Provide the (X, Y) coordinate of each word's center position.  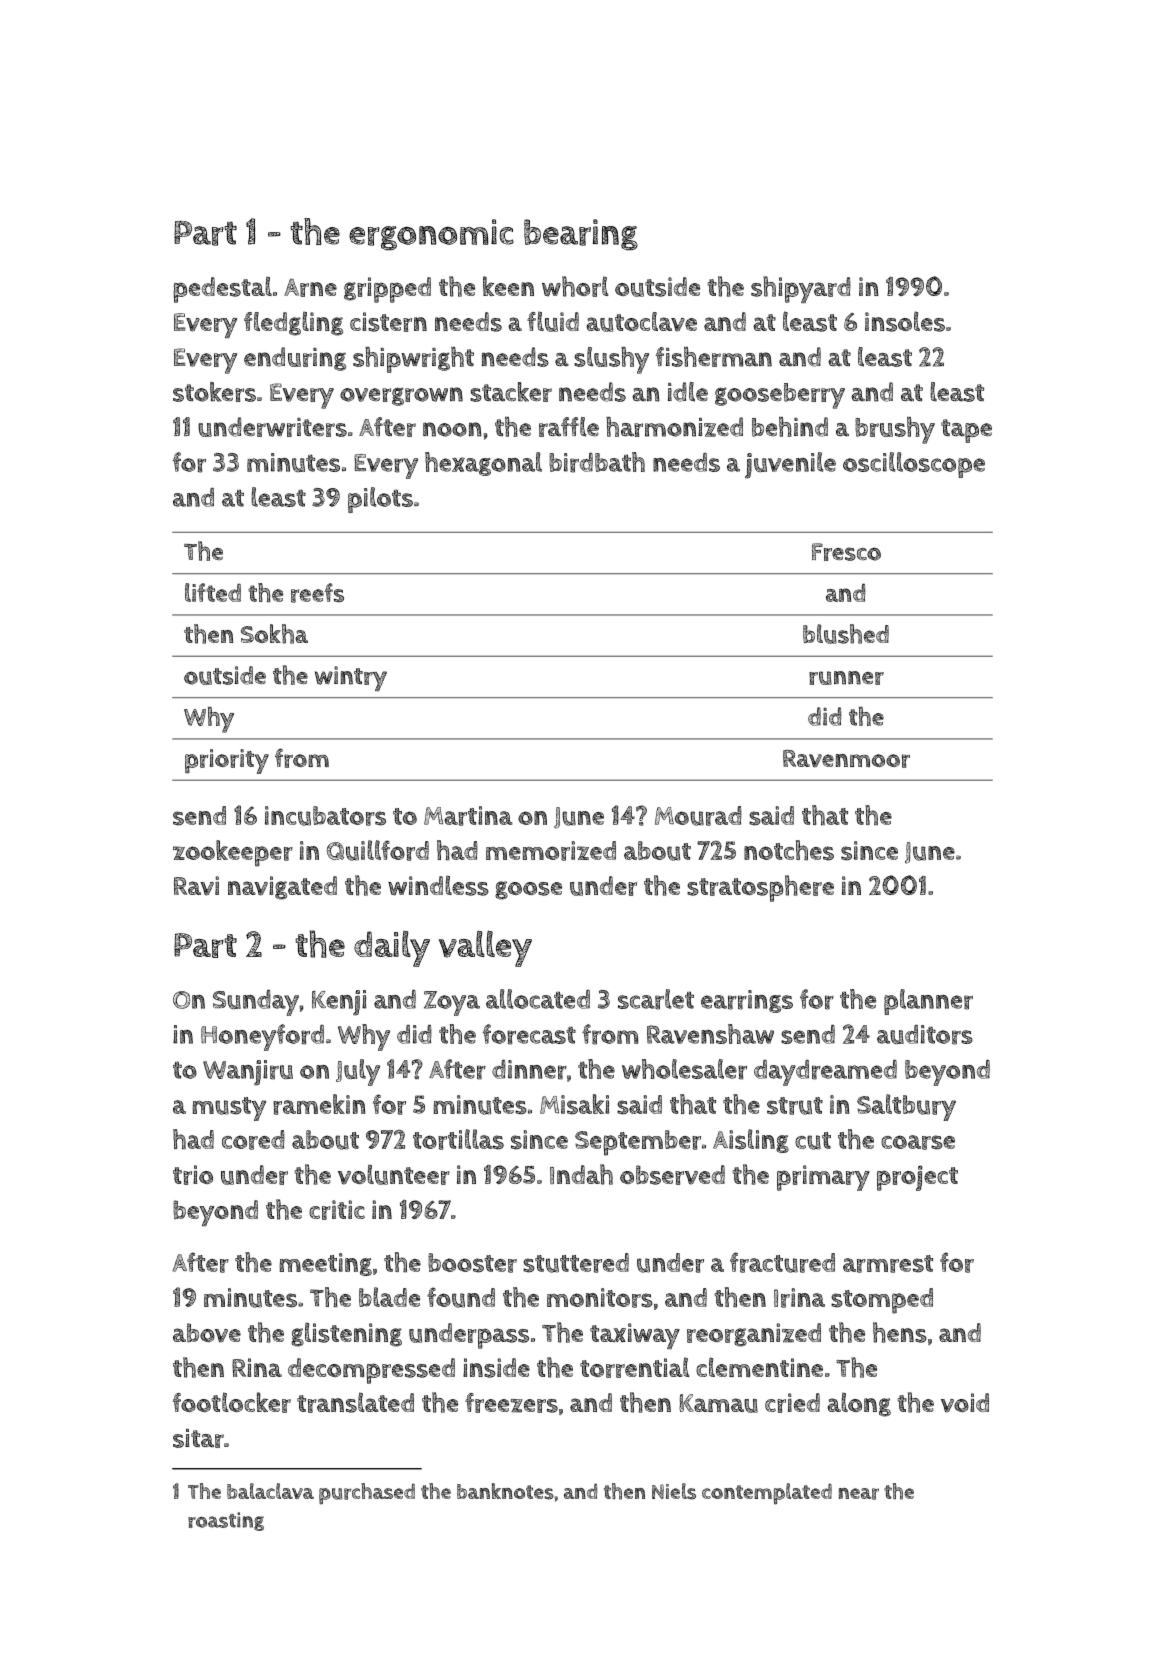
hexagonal (483, 464)
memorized (551, 851)
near (859, 1494)
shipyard (801, 289)
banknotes (505, 1491)
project (917, 1178)
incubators (325, 816)
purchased (367, 1494)
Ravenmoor (846, 759)
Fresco (846, 552)
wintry (351, 678)
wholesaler (684, 1069)
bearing (581, 235)
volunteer (394, 1174)
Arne (310, 287)
